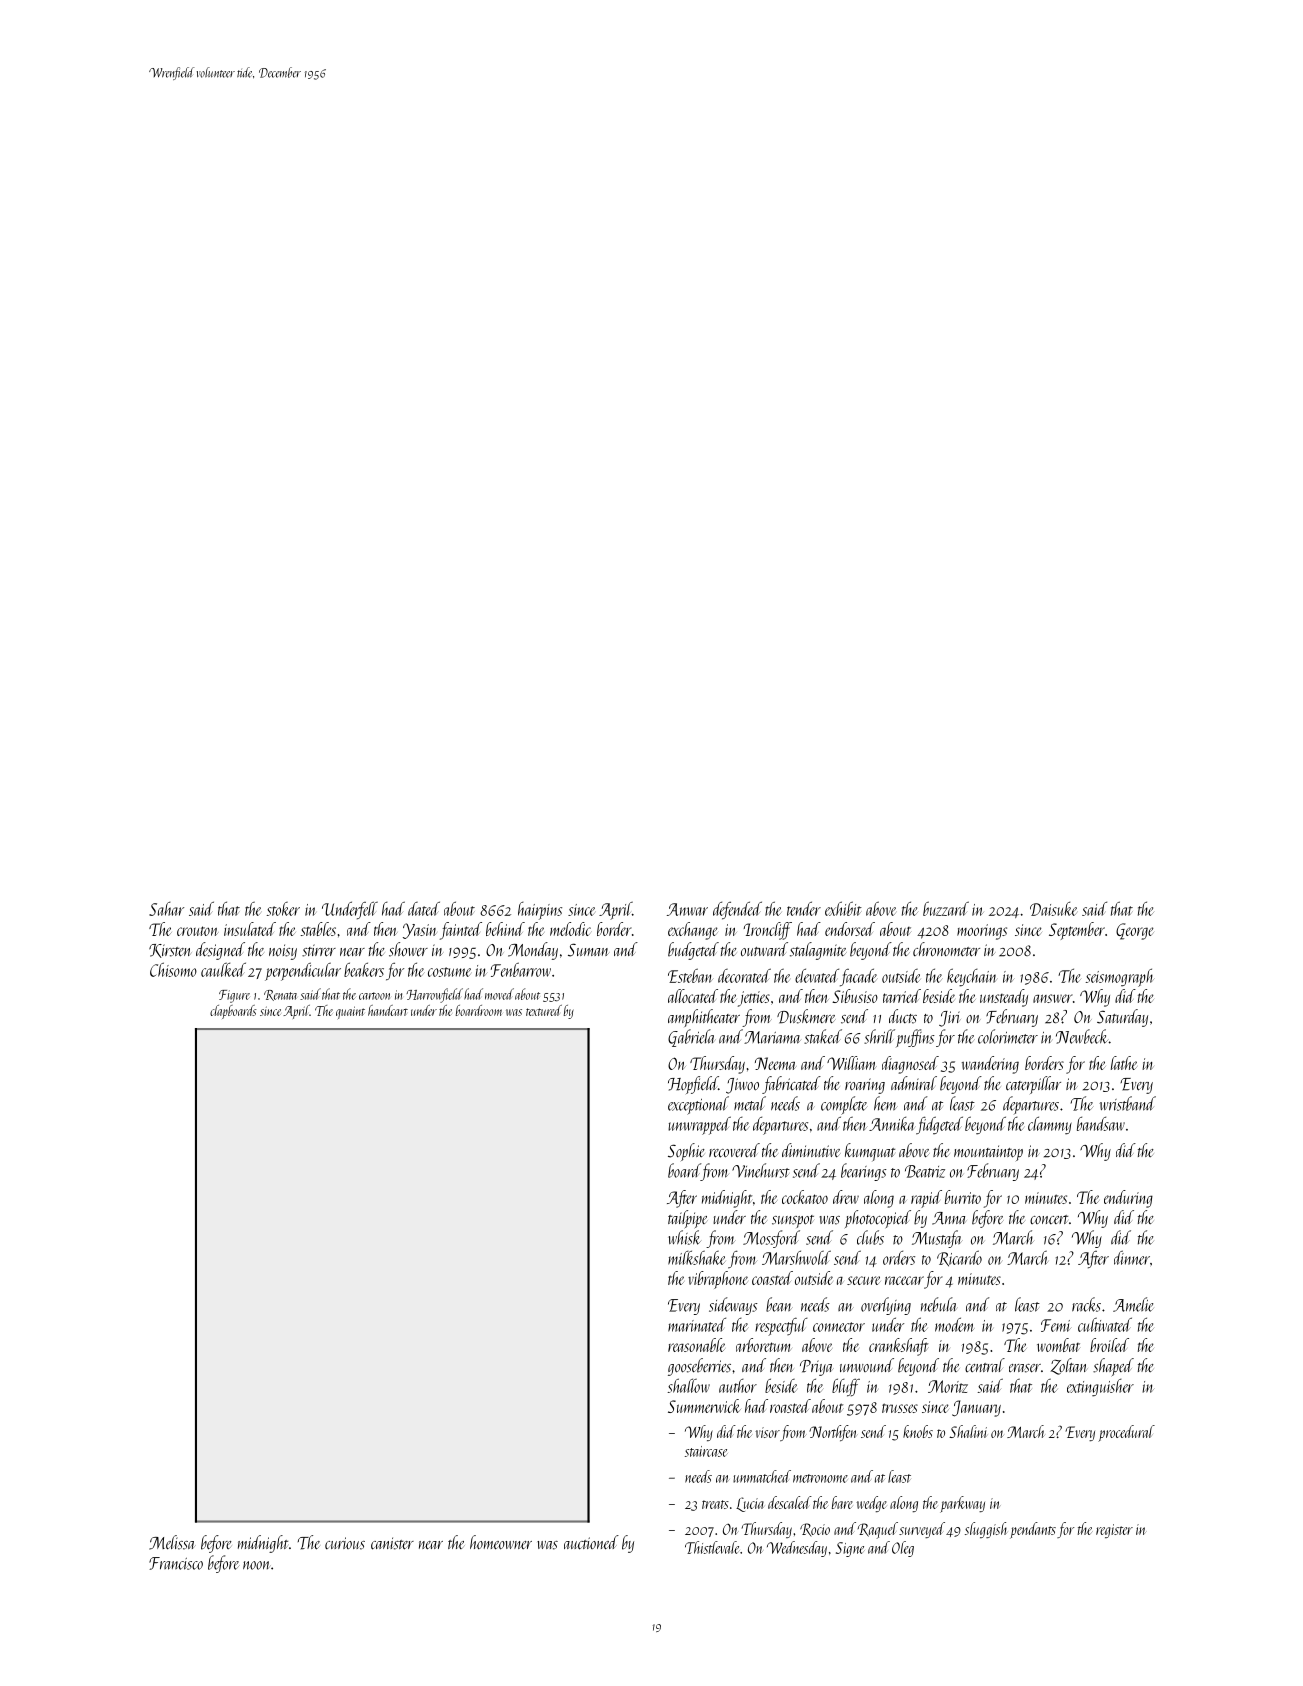  I want to click on canister, so click(392, 1543).
